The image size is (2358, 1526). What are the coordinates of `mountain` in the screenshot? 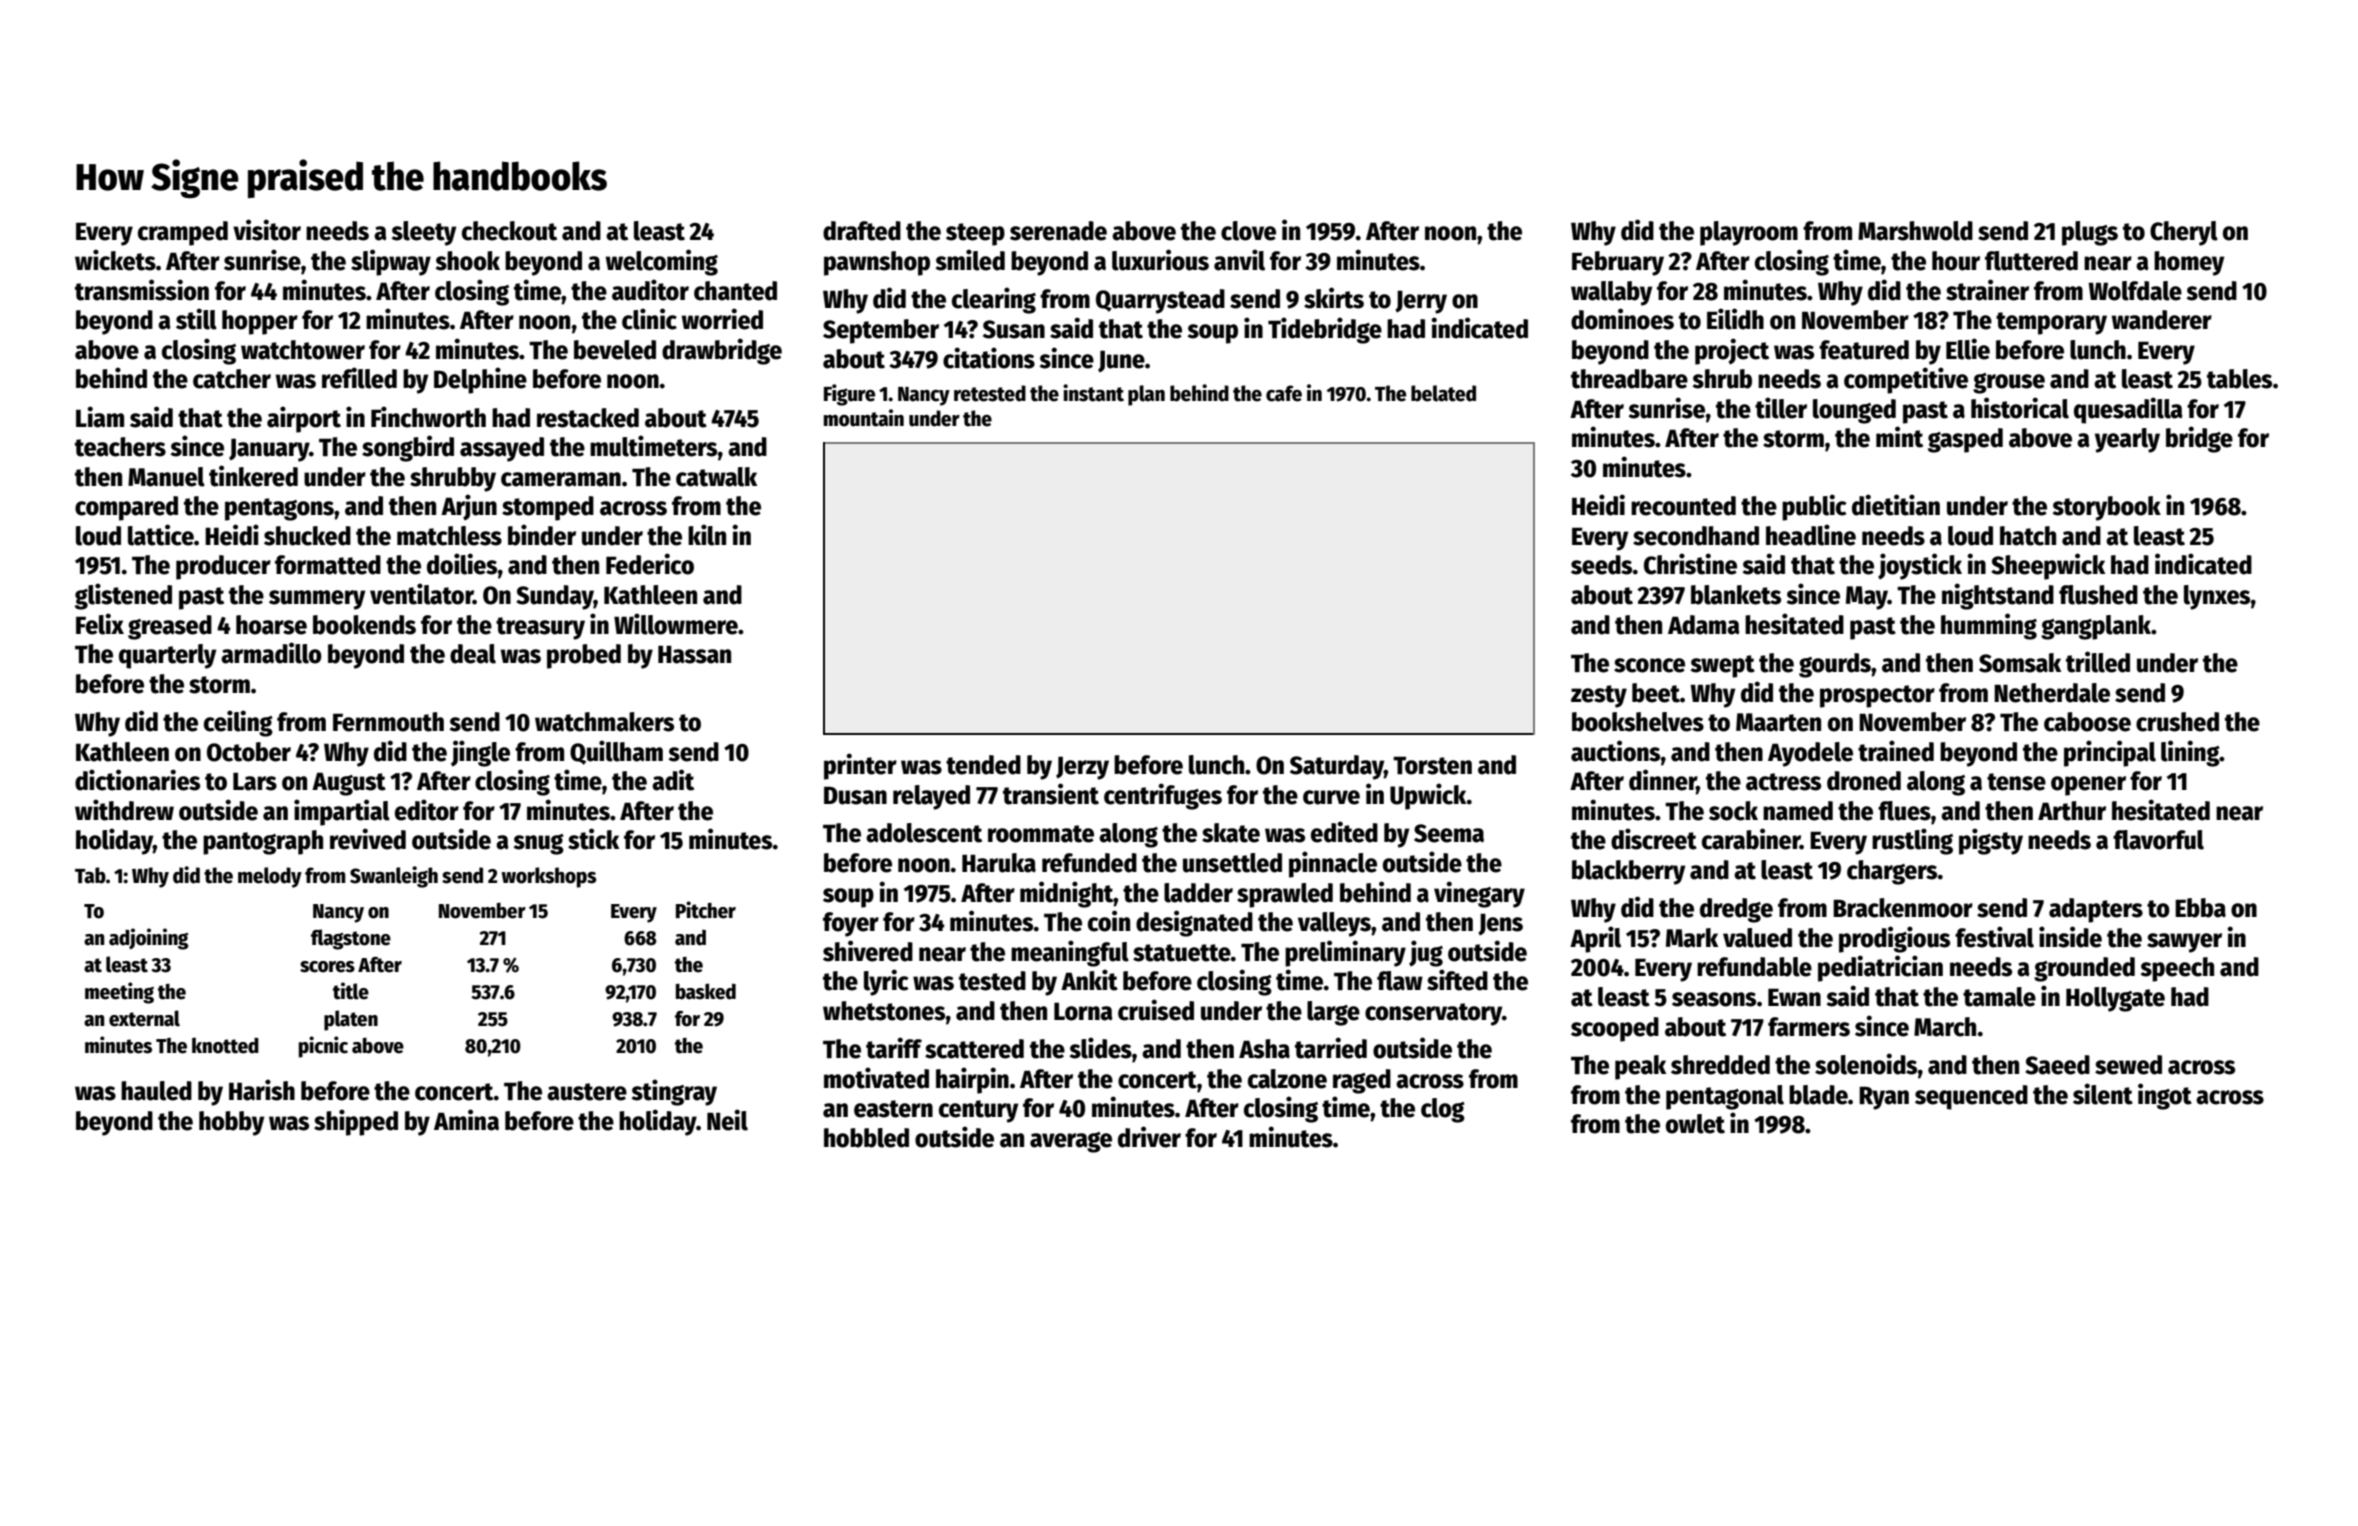 It's located at (864, 418).
